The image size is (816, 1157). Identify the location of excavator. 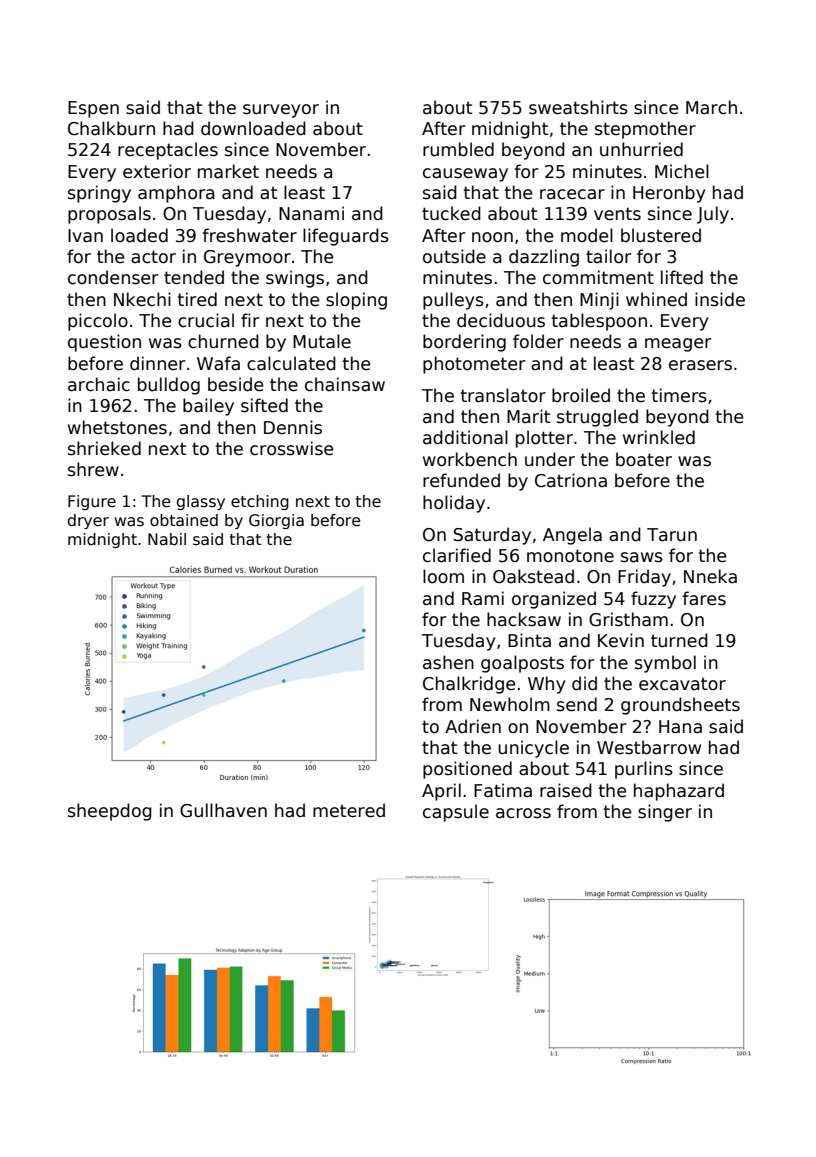
(682, 684).
